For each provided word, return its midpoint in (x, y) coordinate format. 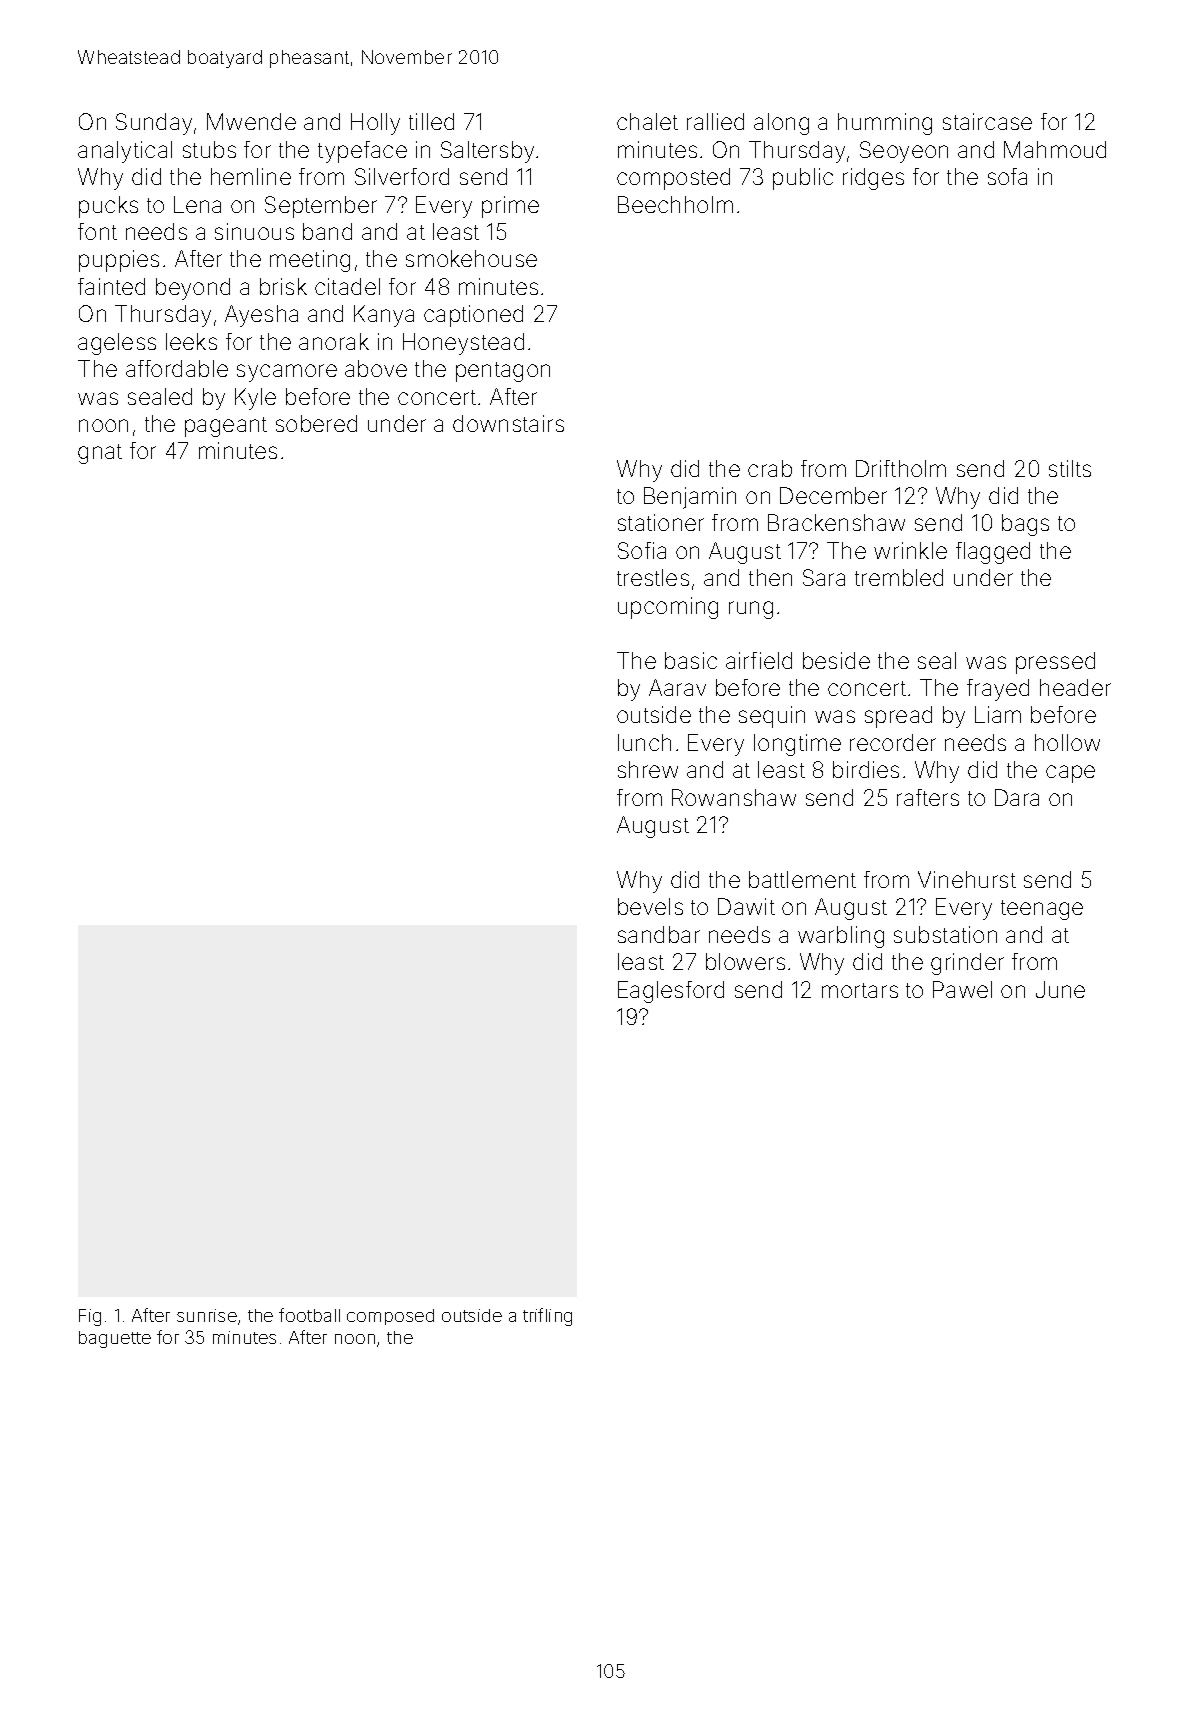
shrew (648, 769)
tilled (431, 121)
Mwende (251, 121)
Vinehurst (967, 879)
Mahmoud (1055, 149)
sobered (316, 423)
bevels (650, 906)
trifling (547, 1317)
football (309, 1315)
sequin (772, 717)
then (770, 577)
